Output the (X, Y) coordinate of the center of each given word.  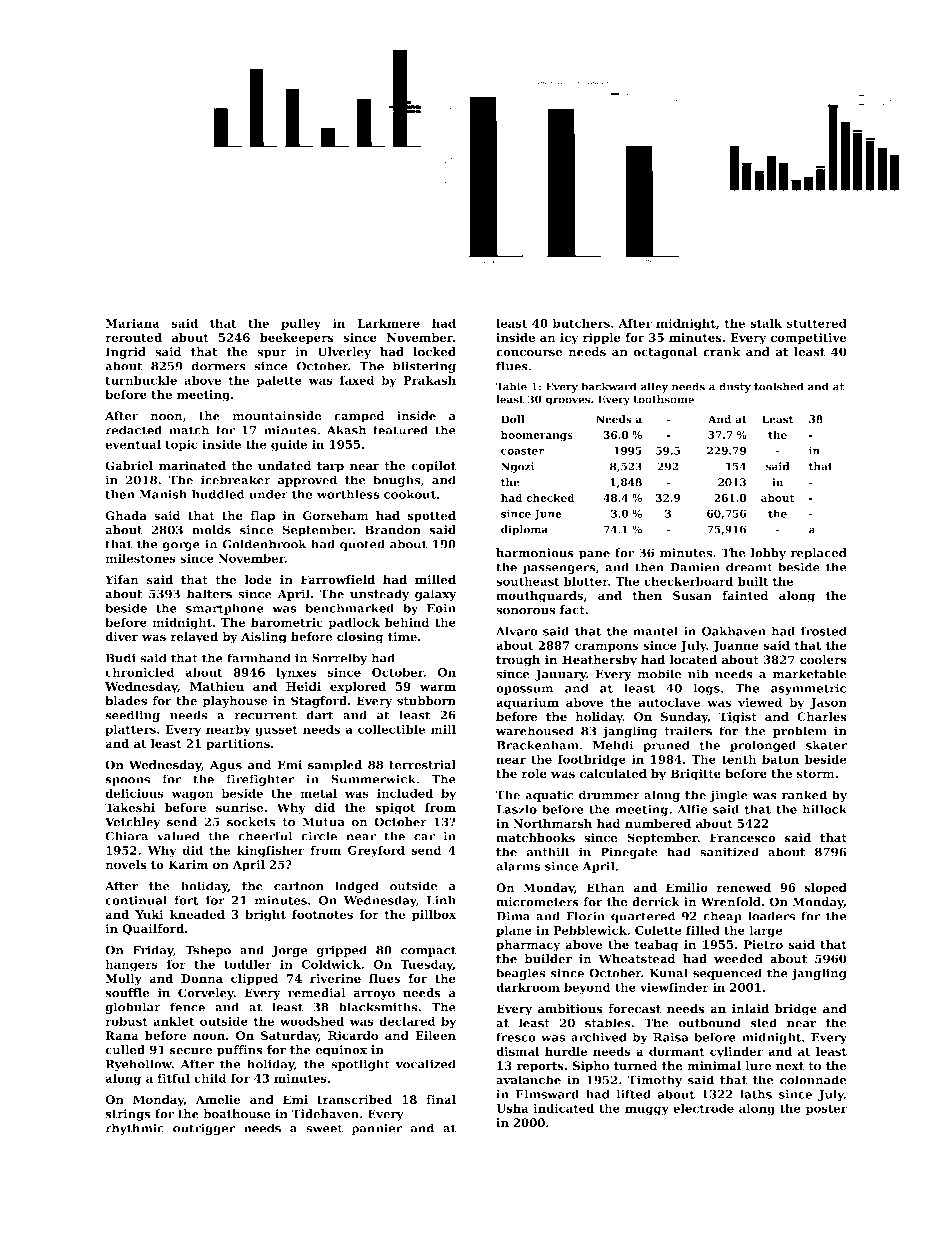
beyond (587, 988)
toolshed (779, 386)
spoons (127, 781)
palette (279, 381)
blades (126, 701)
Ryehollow (139, 1065)
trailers (688, 731)
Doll (513, 419)
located (693, 660)
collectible (391, 729)
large (766, 931)
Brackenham (537, 745)
